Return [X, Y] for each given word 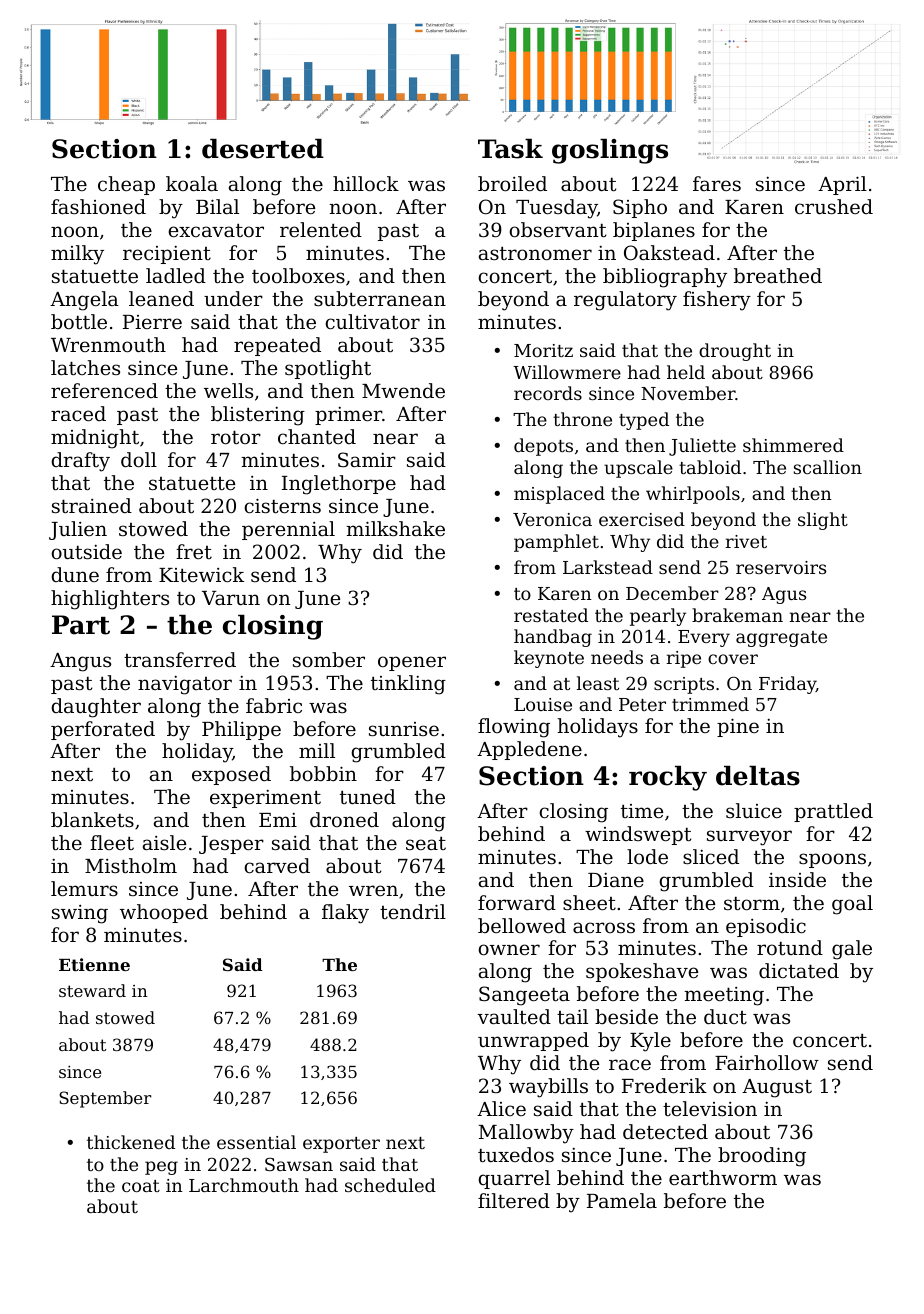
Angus [80, 662]
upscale [638, 469]
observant [557, 229]
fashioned [98, 206]
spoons [832, 860]
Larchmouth [244, 1185]
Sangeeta [524, 996]
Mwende [403, 390]
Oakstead [669, 252]
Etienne [94, 964]
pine [738, 727]
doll [139, 459]
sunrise [404, 729]
